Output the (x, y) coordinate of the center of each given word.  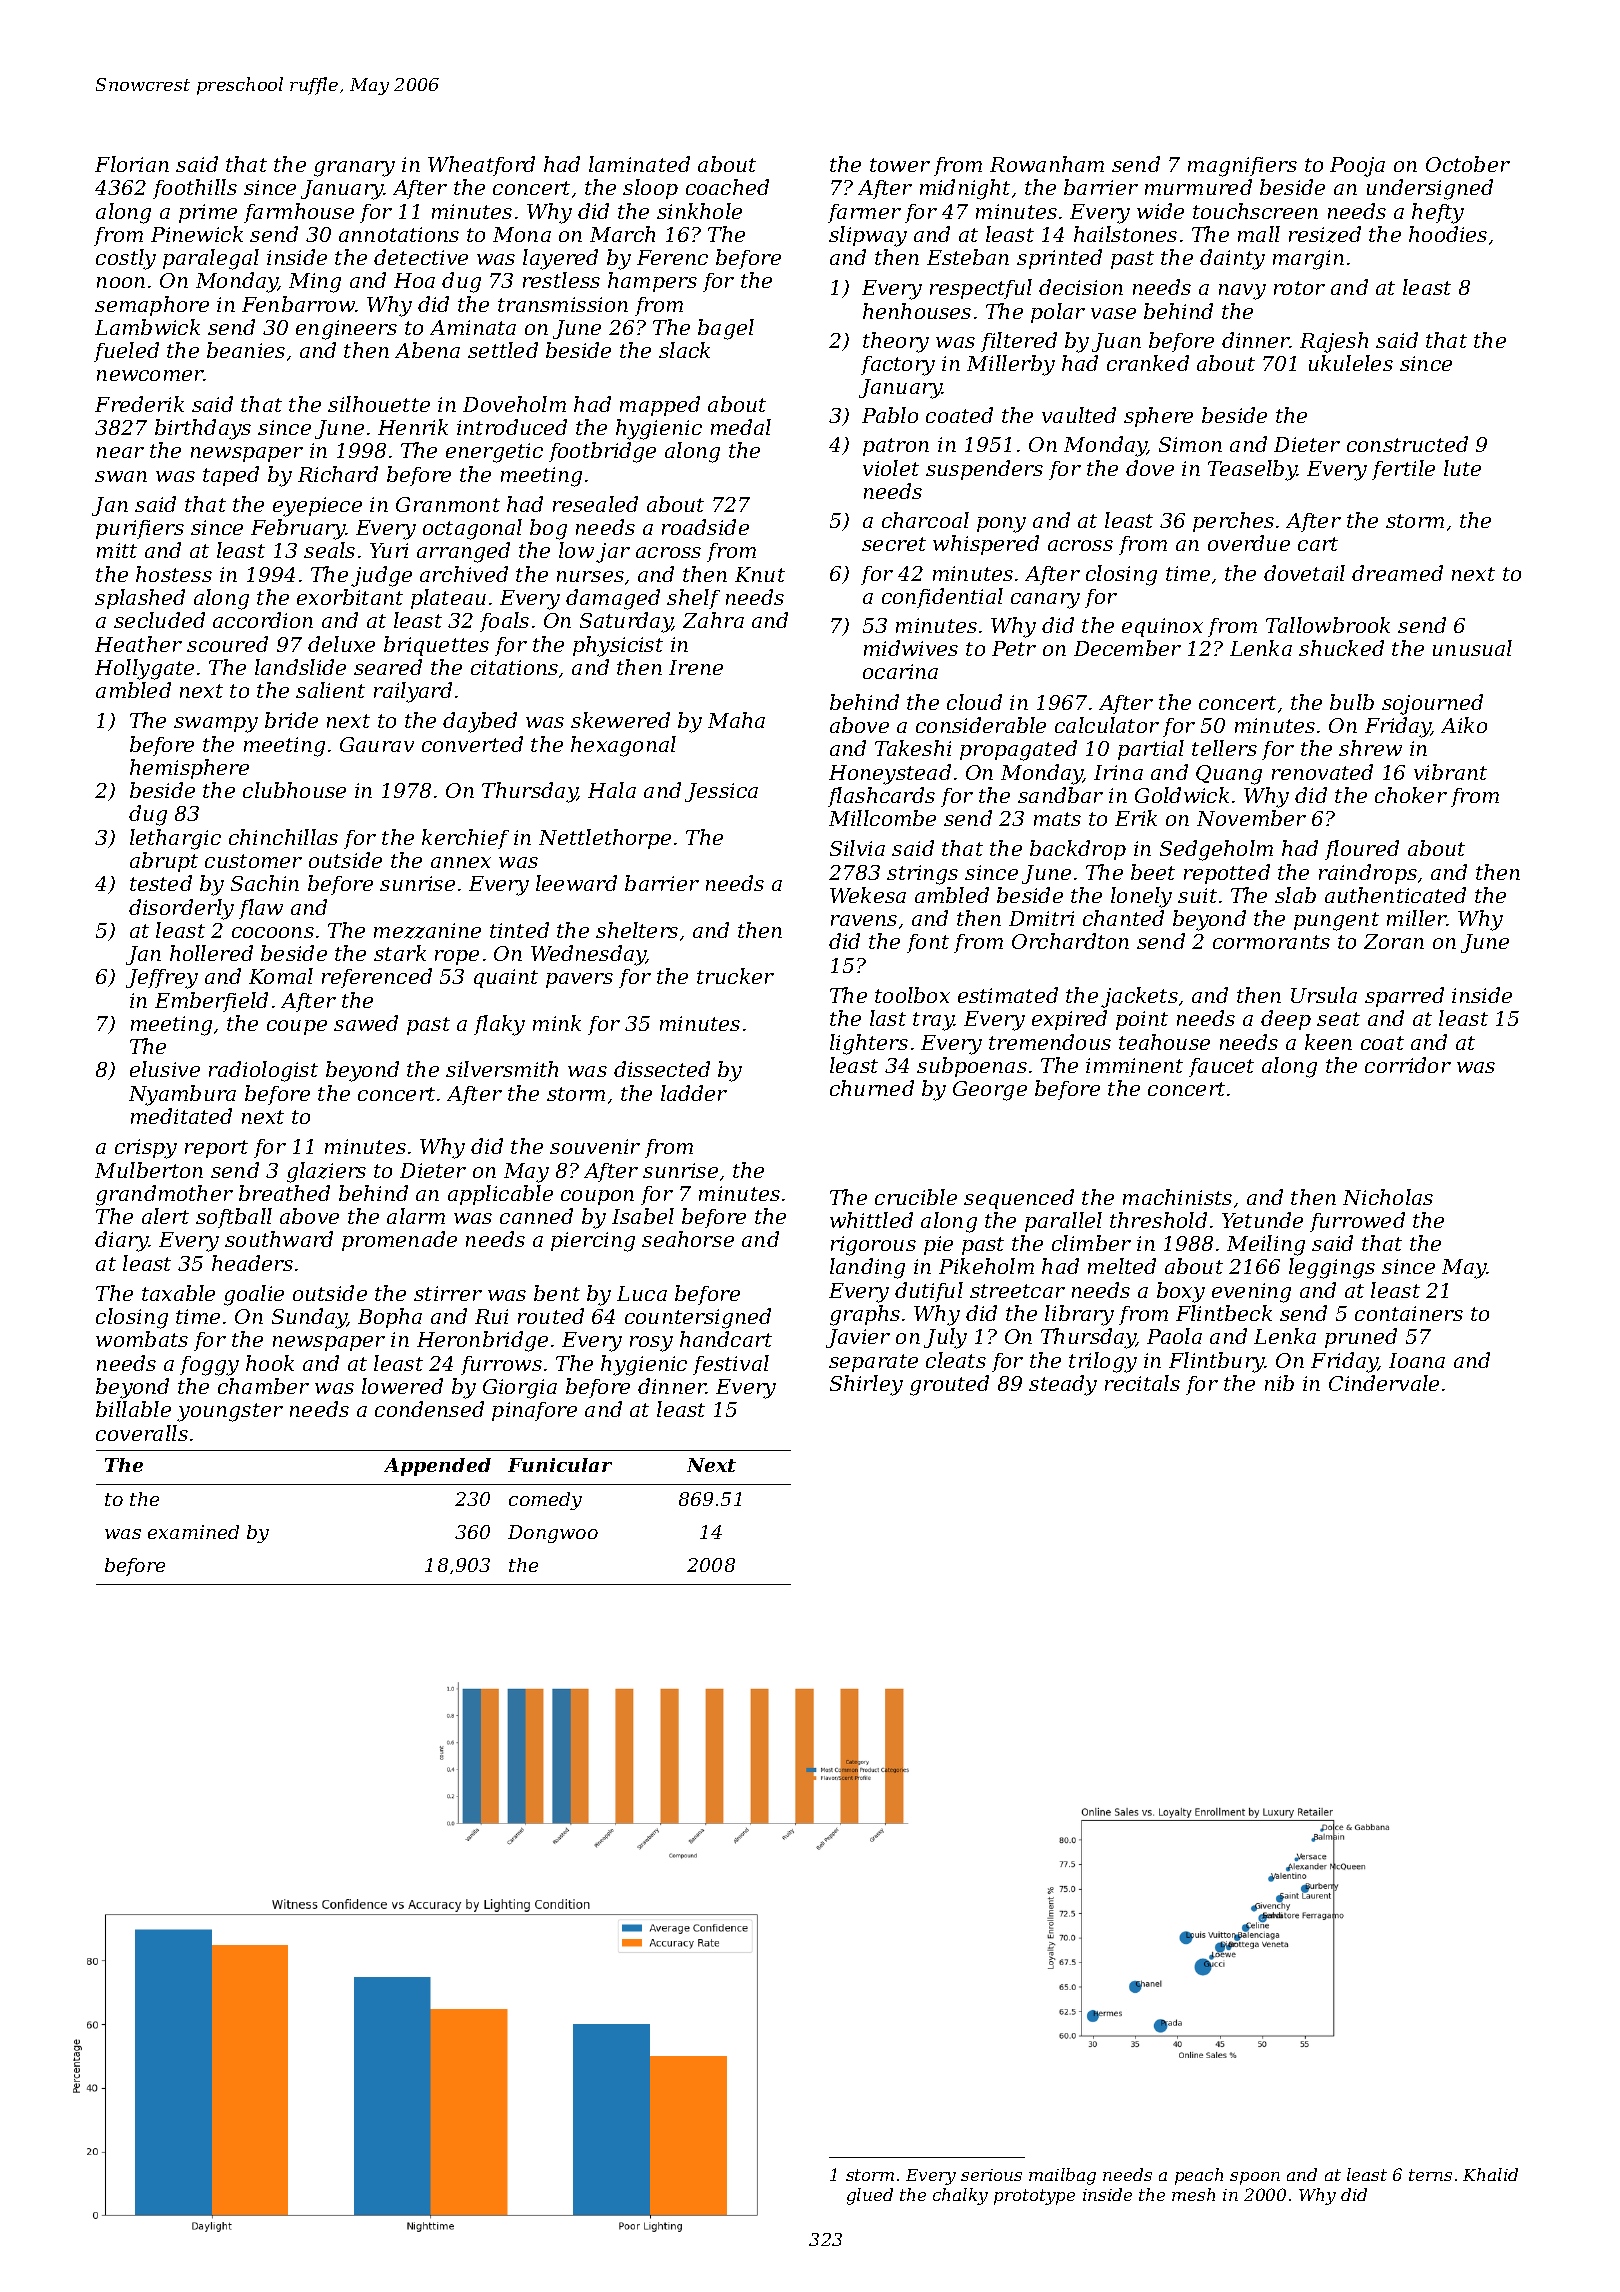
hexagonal (623, 746)
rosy (651, 1344)
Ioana (1417, 1360)
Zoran (1394, 941)
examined (193, 1532)
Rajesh (1334, 342)
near (120, 452)
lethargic (175, 839)
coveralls (142, 1433)
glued (870, 2196)
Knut (760, 574)
